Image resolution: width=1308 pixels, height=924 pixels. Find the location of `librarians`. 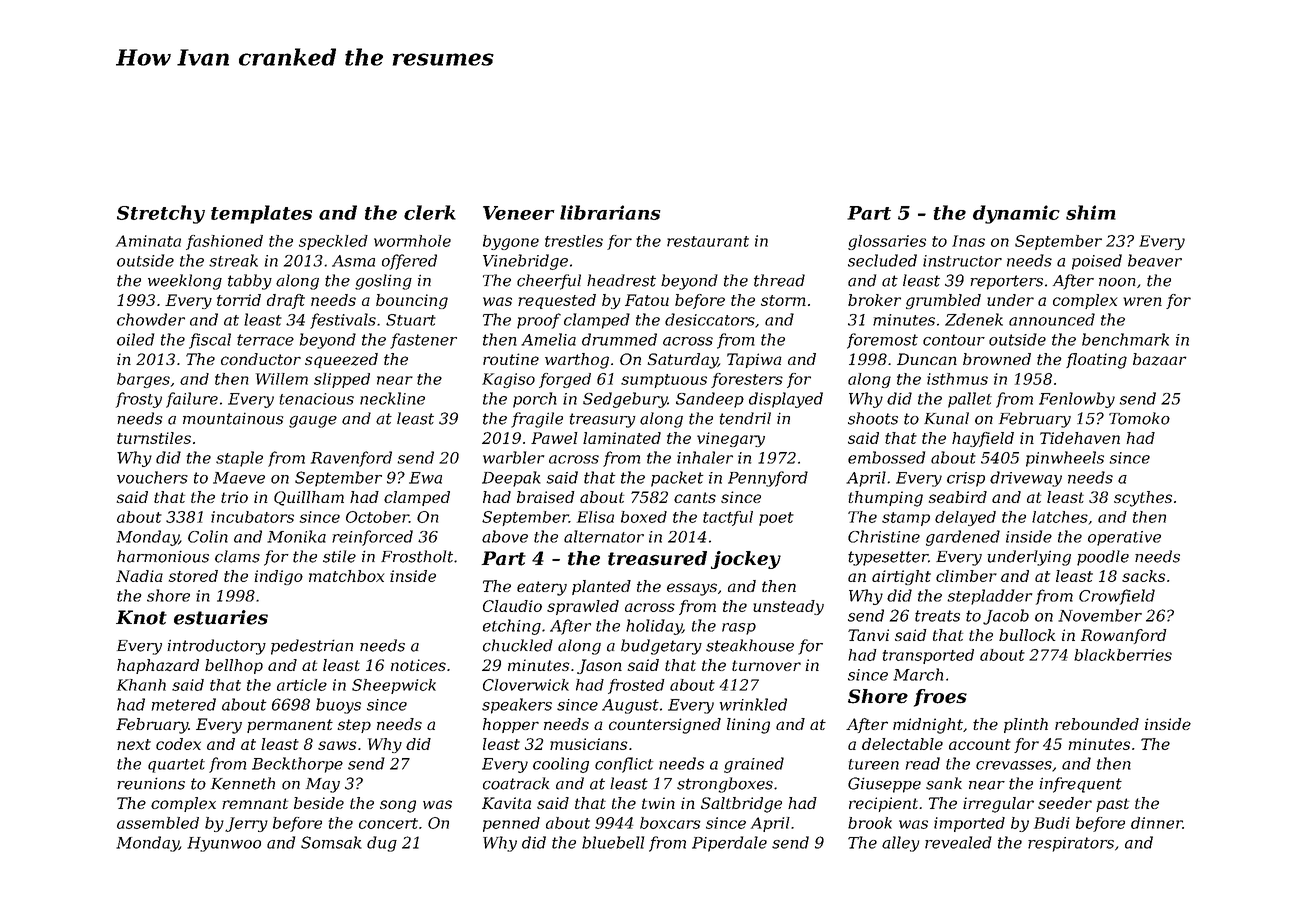

librarians is located at coordinates (610, 212).
